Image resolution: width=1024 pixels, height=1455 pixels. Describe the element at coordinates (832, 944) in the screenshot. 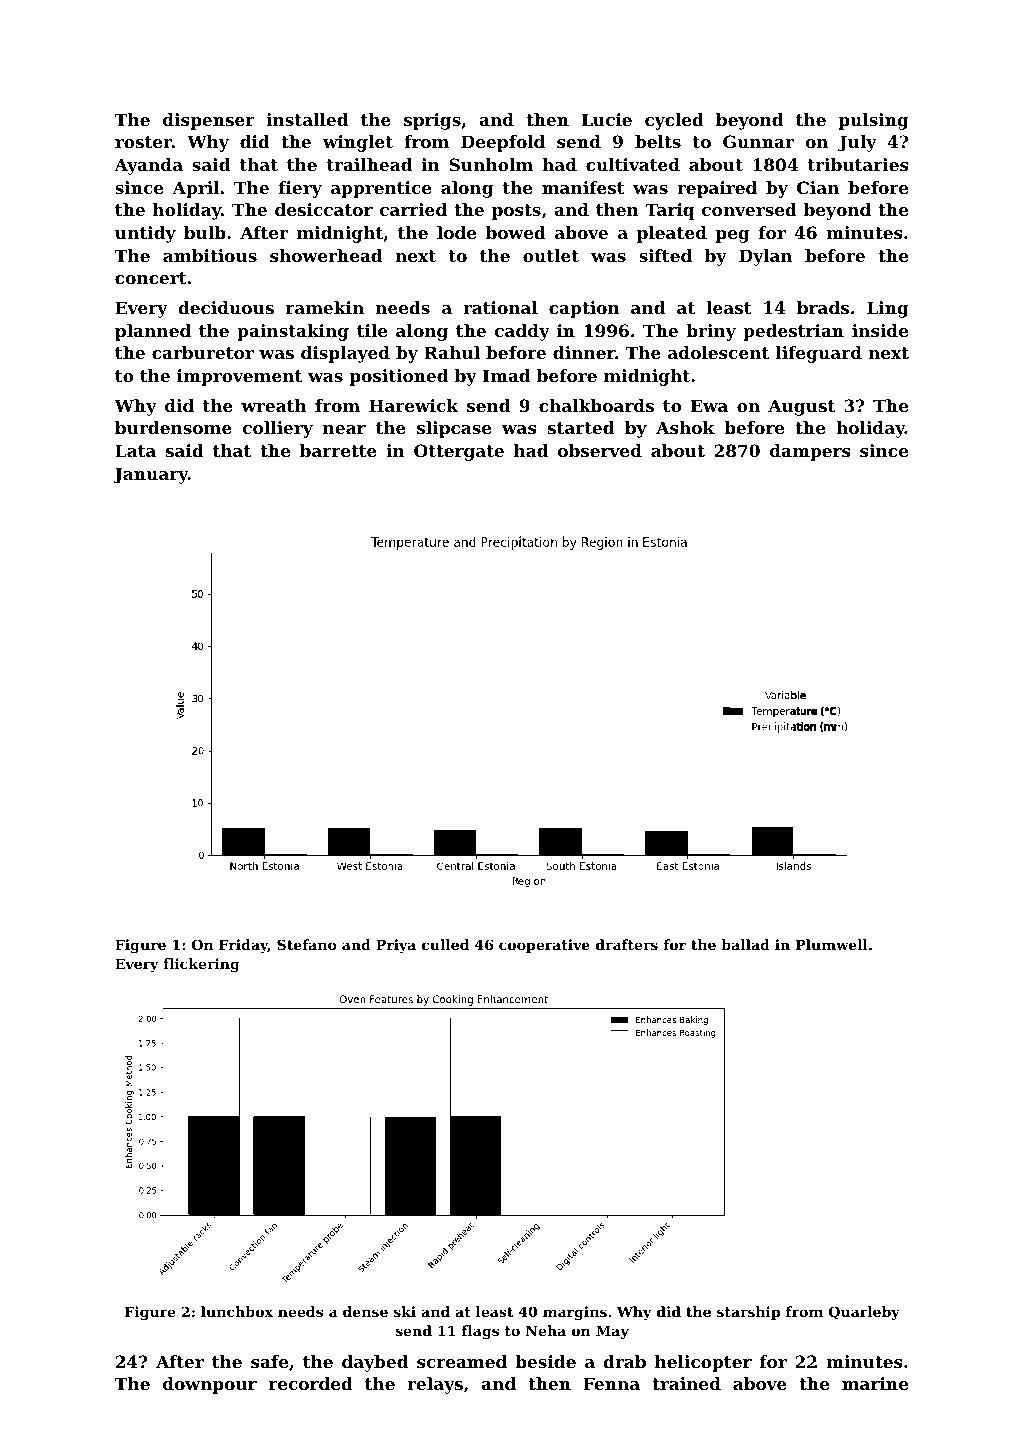

I see `Plumwell` at that location.
